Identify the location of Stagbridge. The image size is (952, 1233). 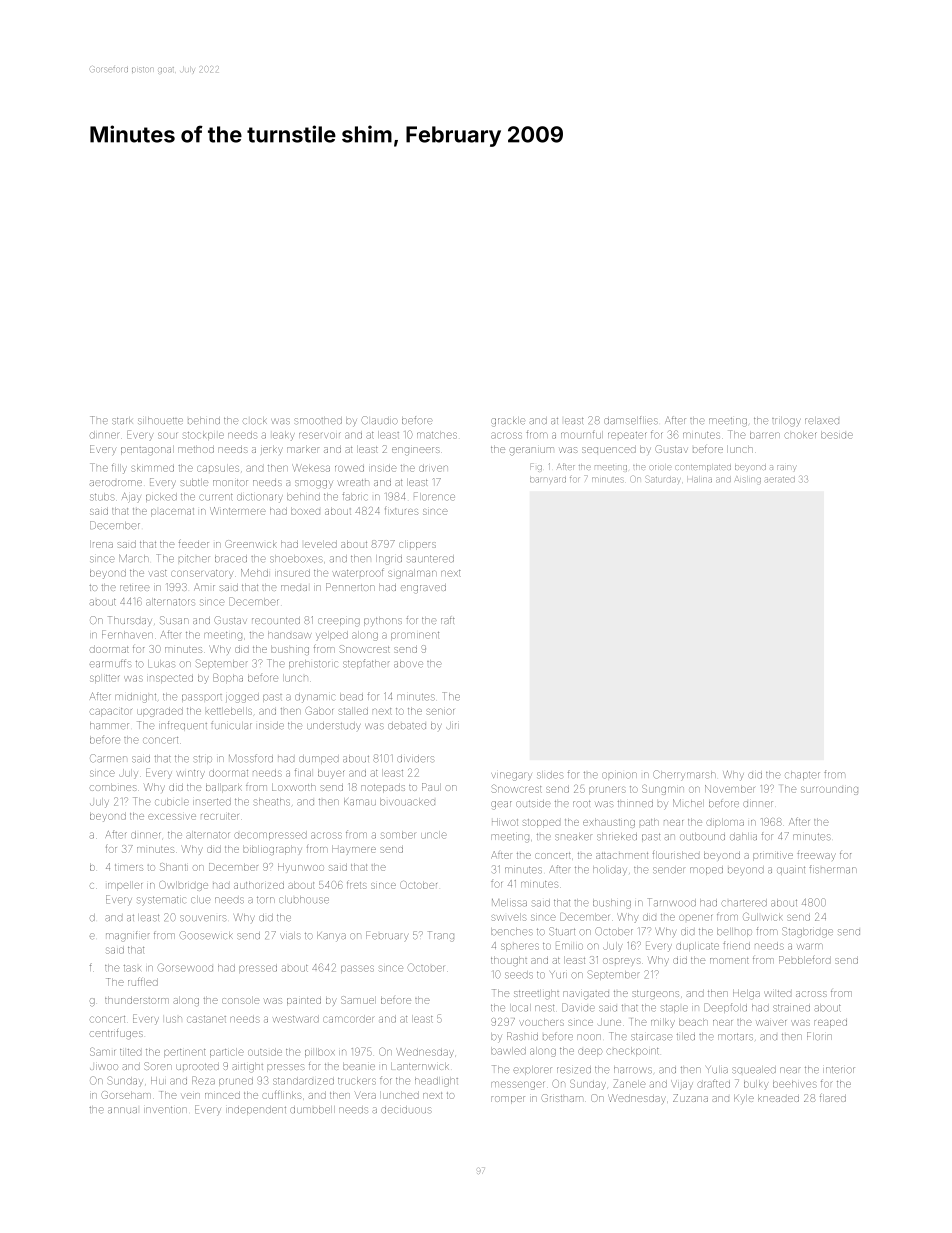
(807, 932).
